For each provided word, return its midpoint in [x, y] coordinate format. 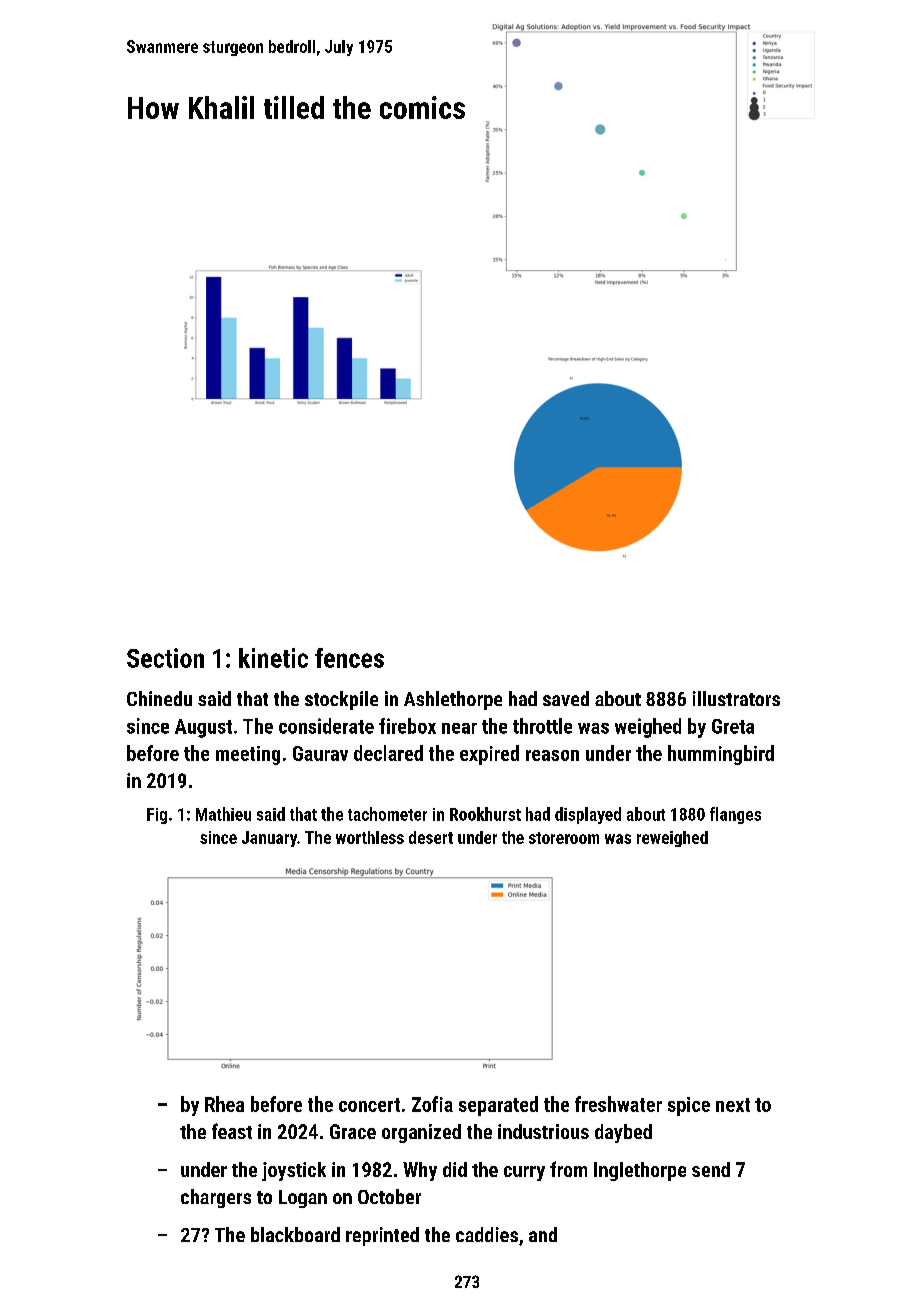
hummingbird [721, 755]
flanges [735, 815]
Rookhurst [485, 814]
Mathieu [223, 814]
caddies [487, 1234]
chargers [216, 1198]
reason [552, 755]
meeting [248, 755]
